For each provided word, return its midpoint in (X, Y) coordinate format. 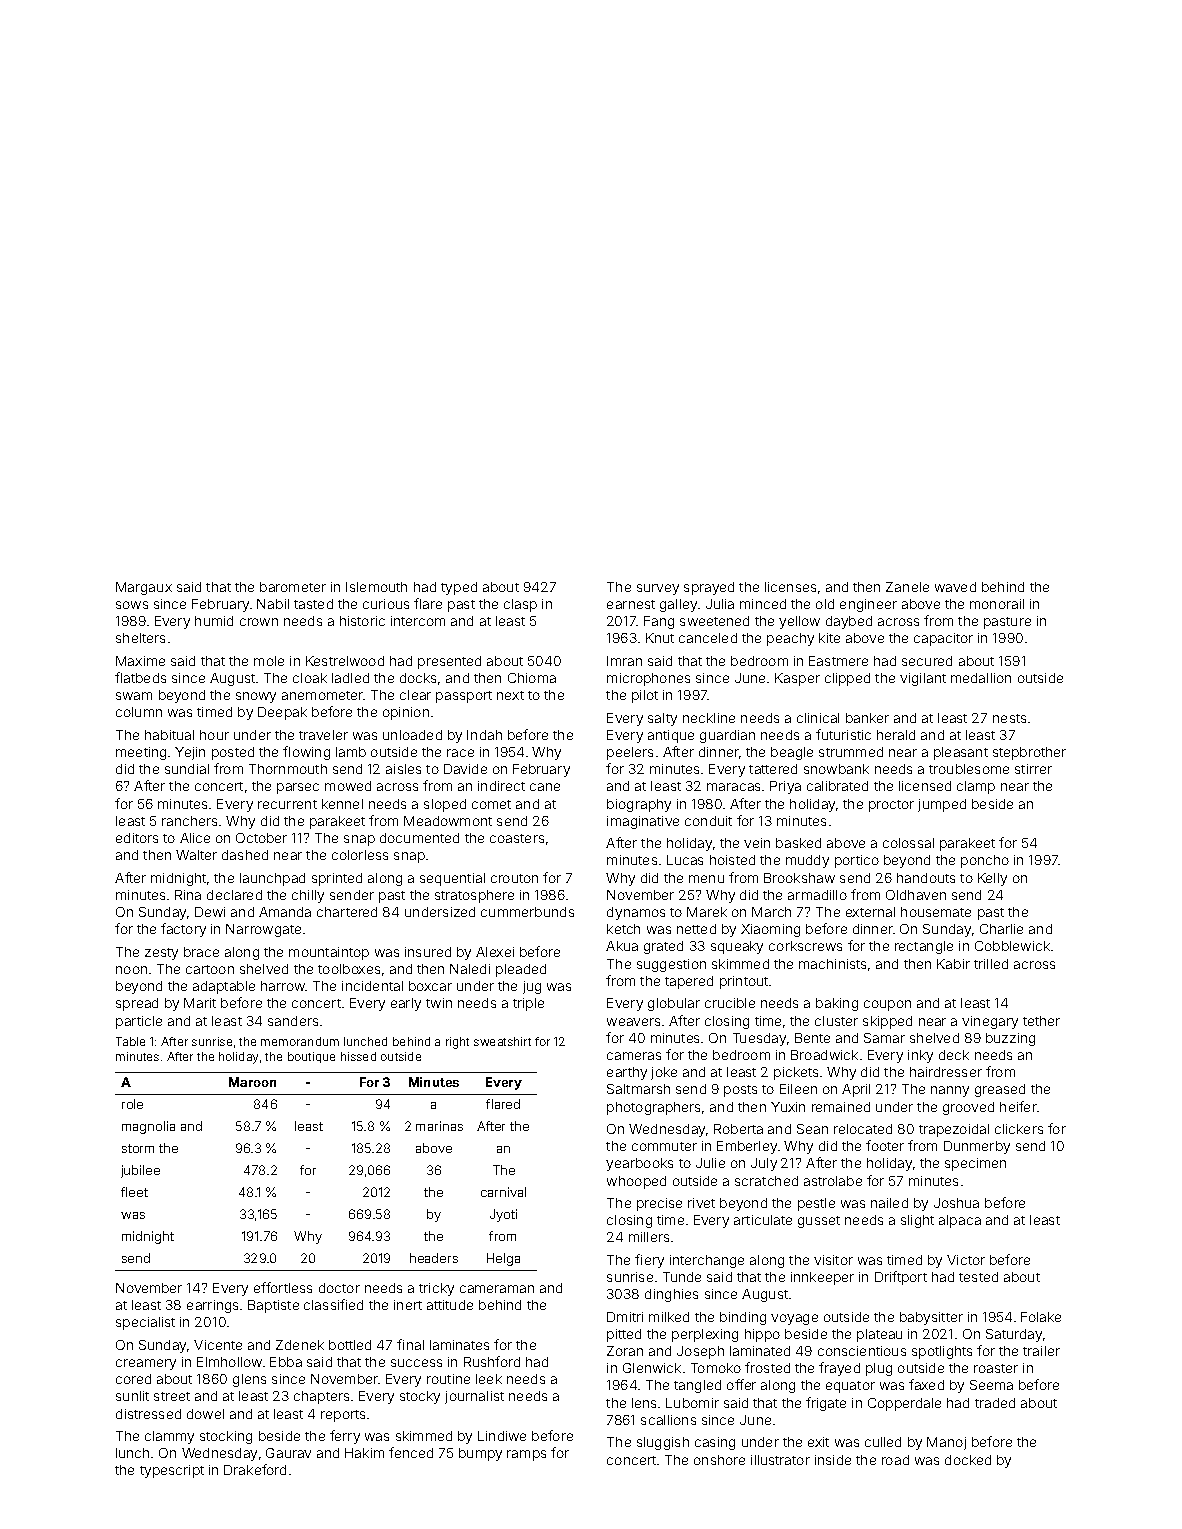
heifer (1018, 1106)
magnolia (148, 1127)
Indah (484, 735)
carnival (503, 1192)
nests (1009, 718)
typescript (172, 1471)
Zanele (907, 587)
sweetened (714, 621)
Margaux (144, 588)
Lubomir (692, 1403)
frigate (826, 1404)
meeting (141, 753)
